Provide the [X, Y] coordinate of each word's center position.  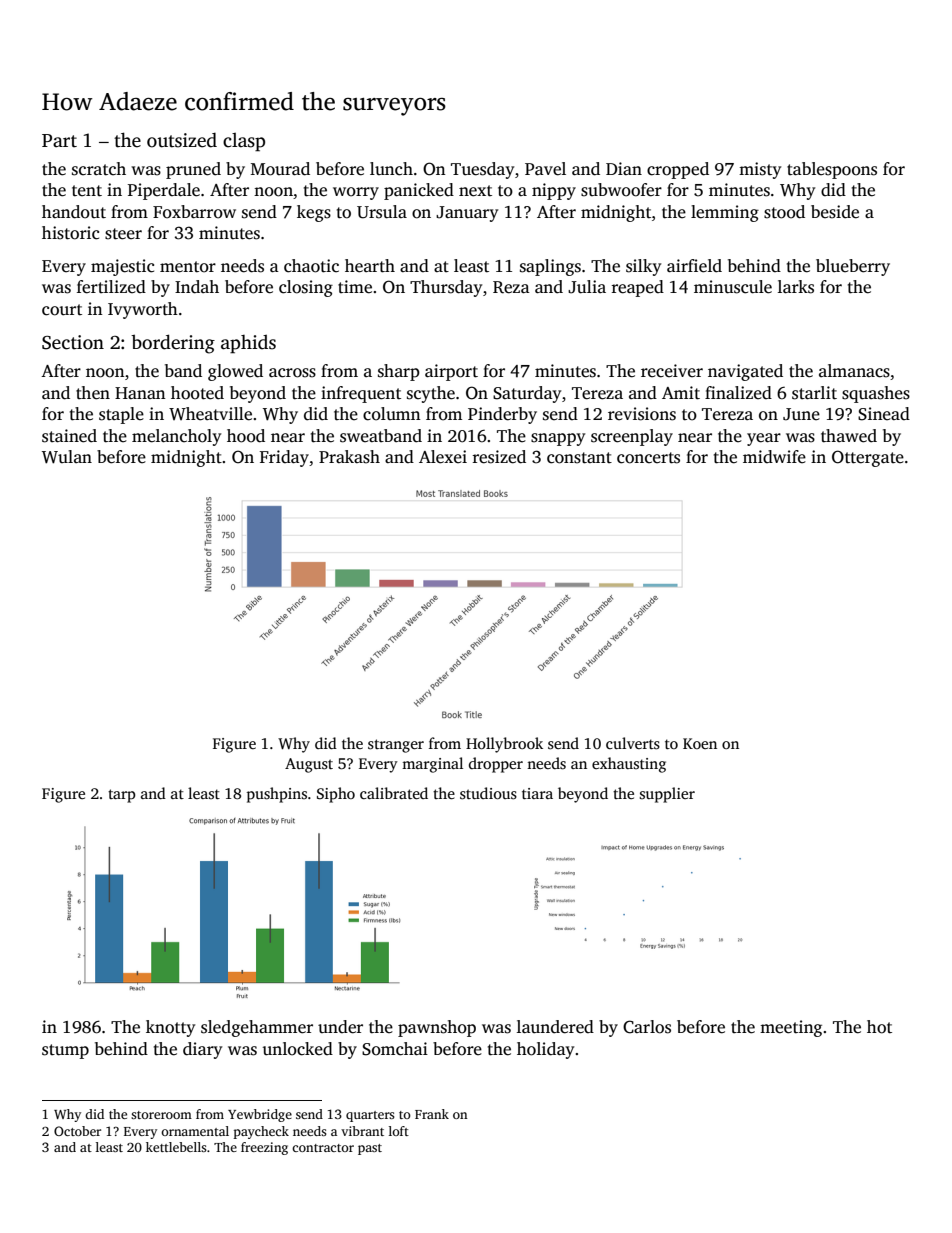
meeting [791, 1028]
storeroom [161, 1115]
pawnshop [437, 1028]
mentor [188, 267]
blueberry [853, 267]
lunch [391, 169]
